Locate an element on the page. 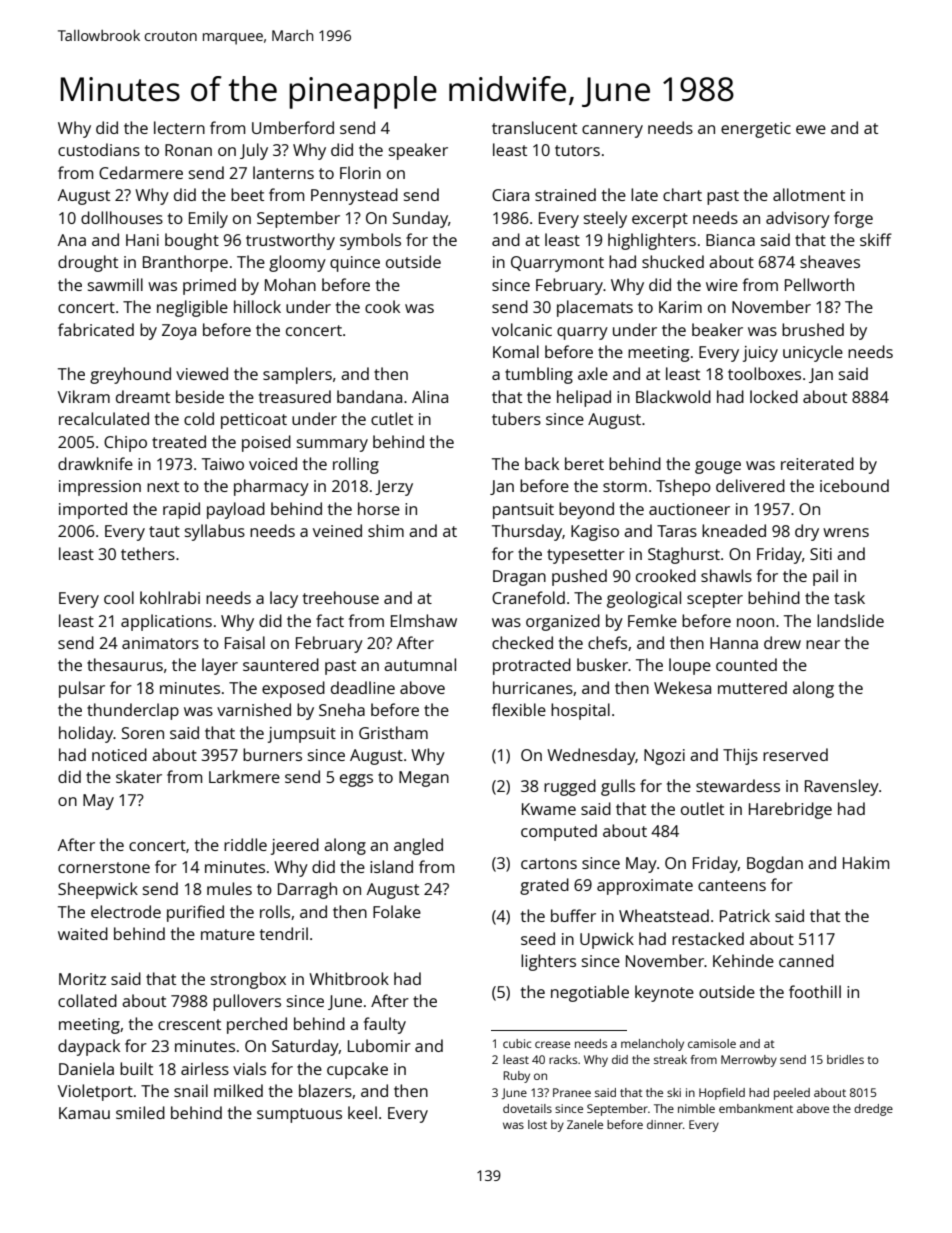 The image size is (952, 1233). Dragan is located at coordinates (519, 578).
